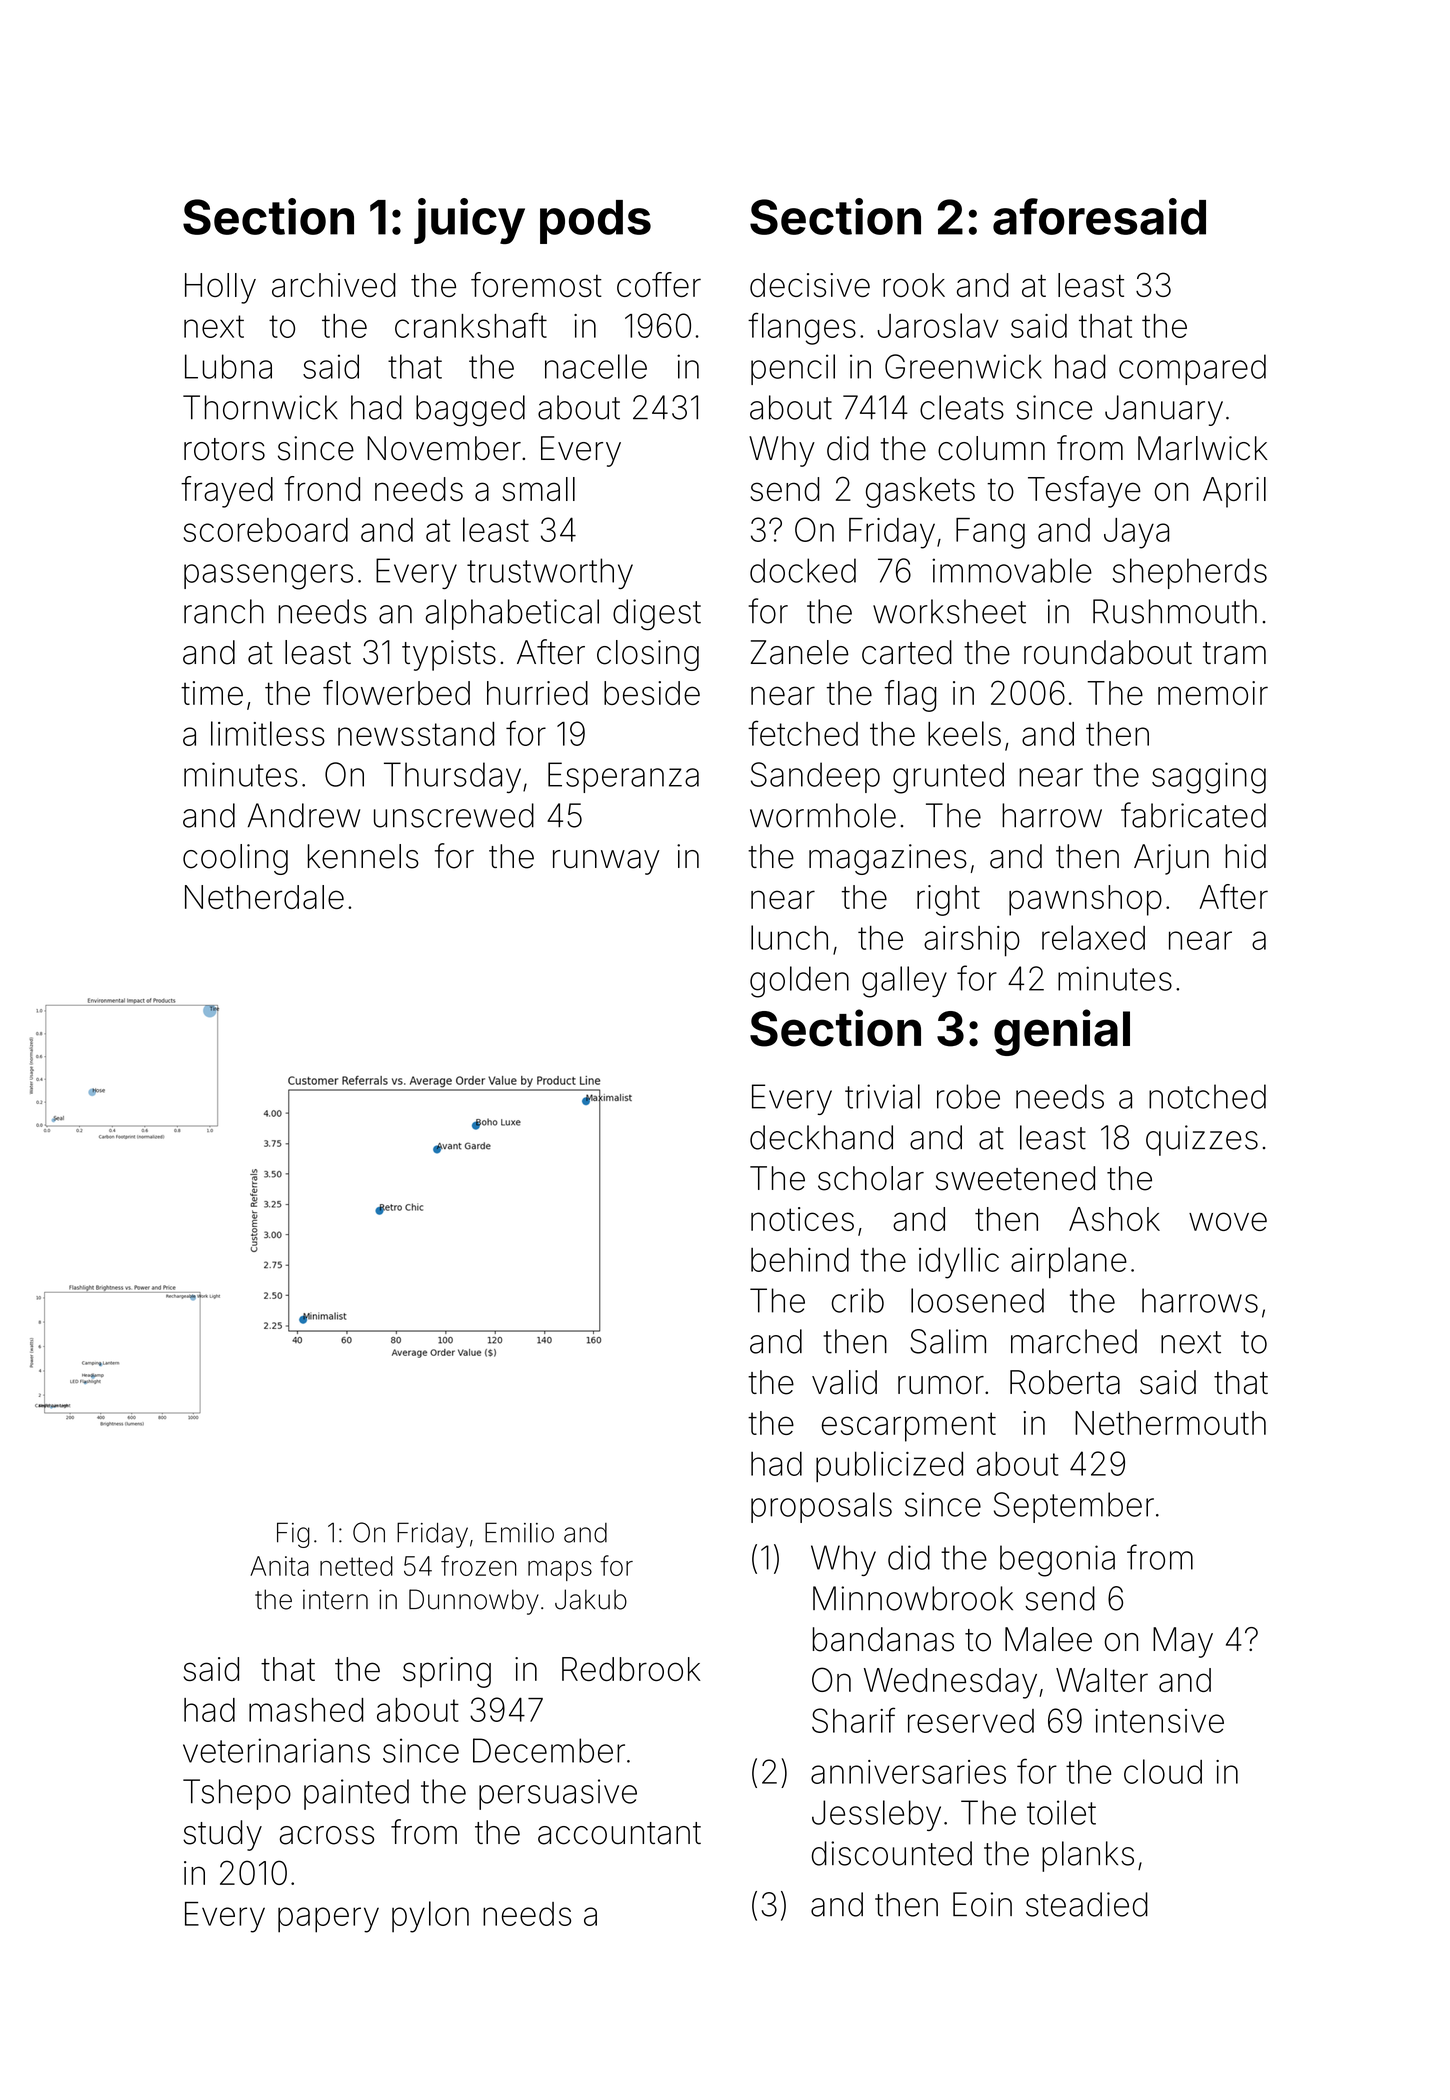  What do you see at coordinates (1192, 369) in the page?
I see `compared` at bounding box center [1192, 369].
